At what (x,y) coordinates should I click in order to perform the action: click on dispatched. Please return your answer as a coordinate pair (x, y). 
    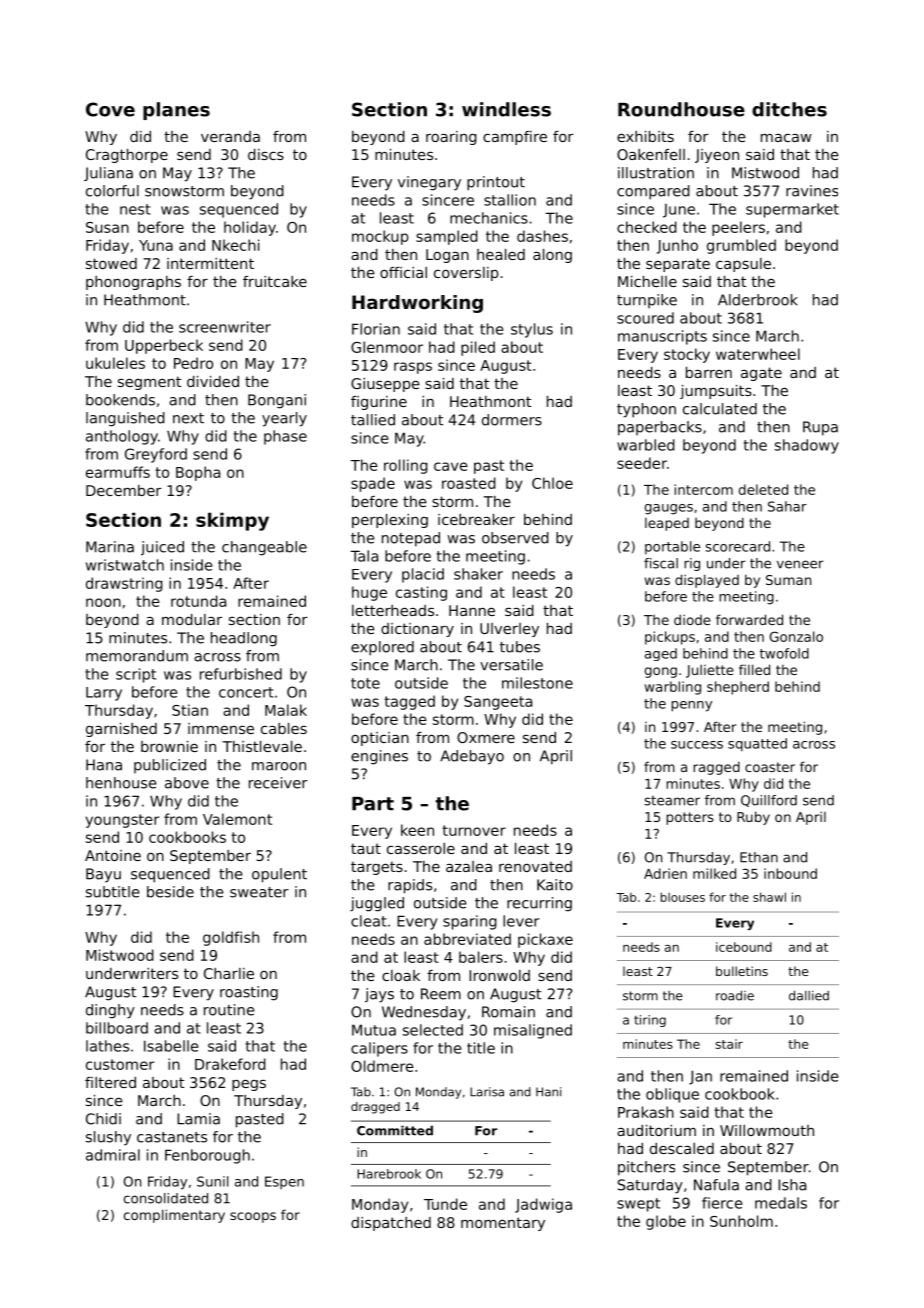
    Looking at the image, I should click on (391, 1224).
